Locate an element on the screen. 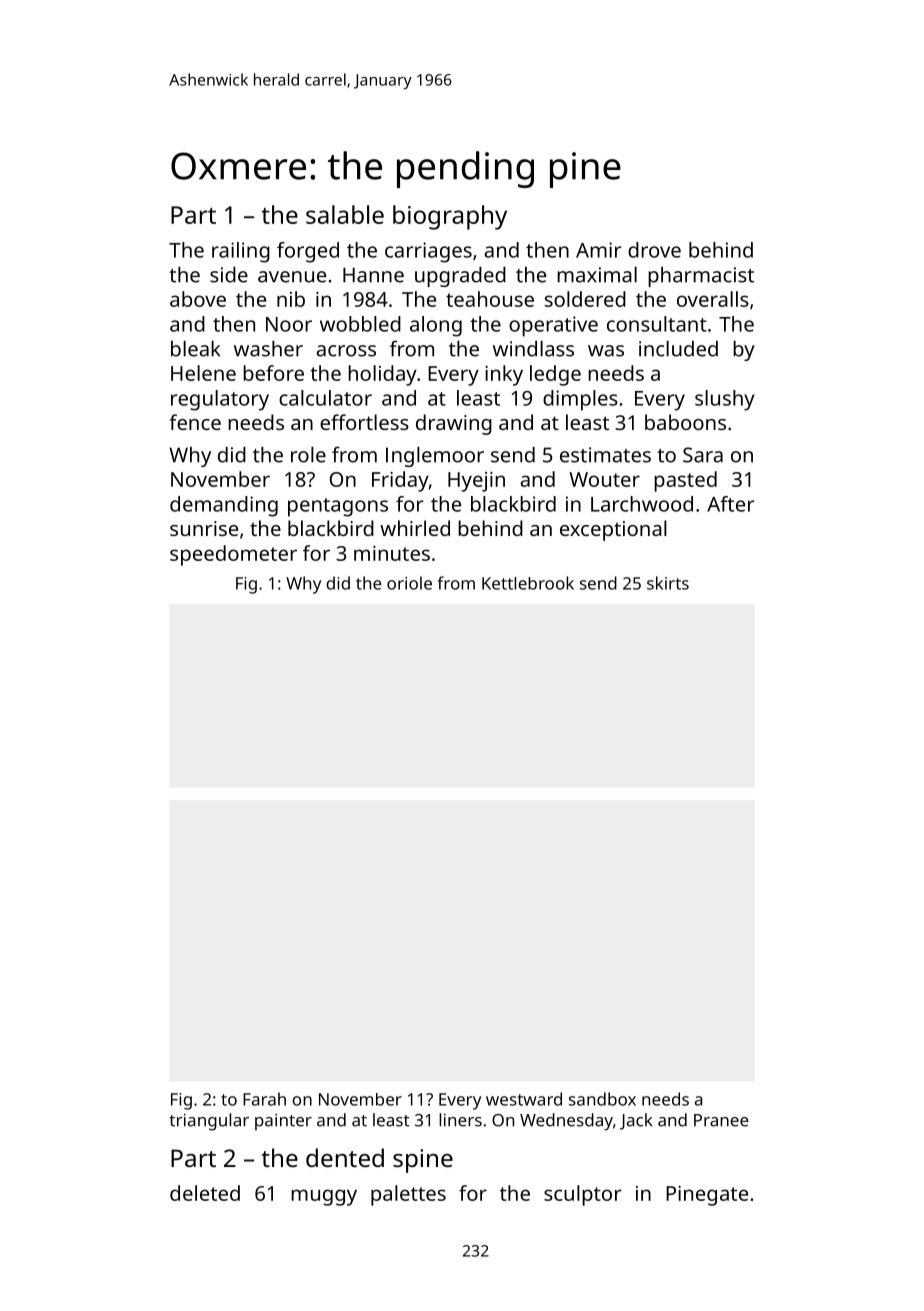 This screenshot has width=924, height=1311. salable is located at coordinates (345, 214).
